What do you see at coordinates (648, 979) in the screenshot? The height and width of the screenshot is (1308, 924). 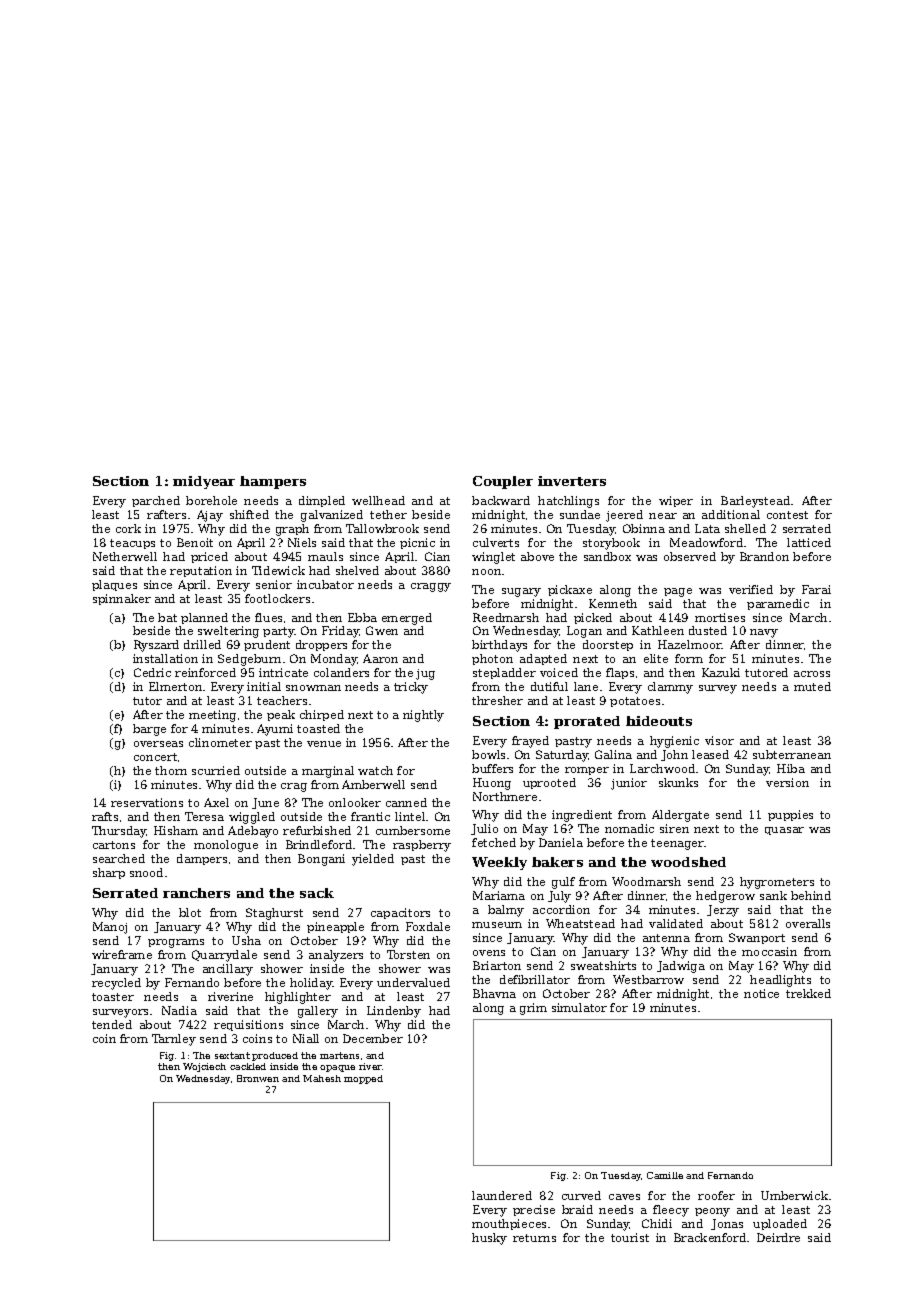 I see `Westbarrow` at bounding box center [648, 979].
